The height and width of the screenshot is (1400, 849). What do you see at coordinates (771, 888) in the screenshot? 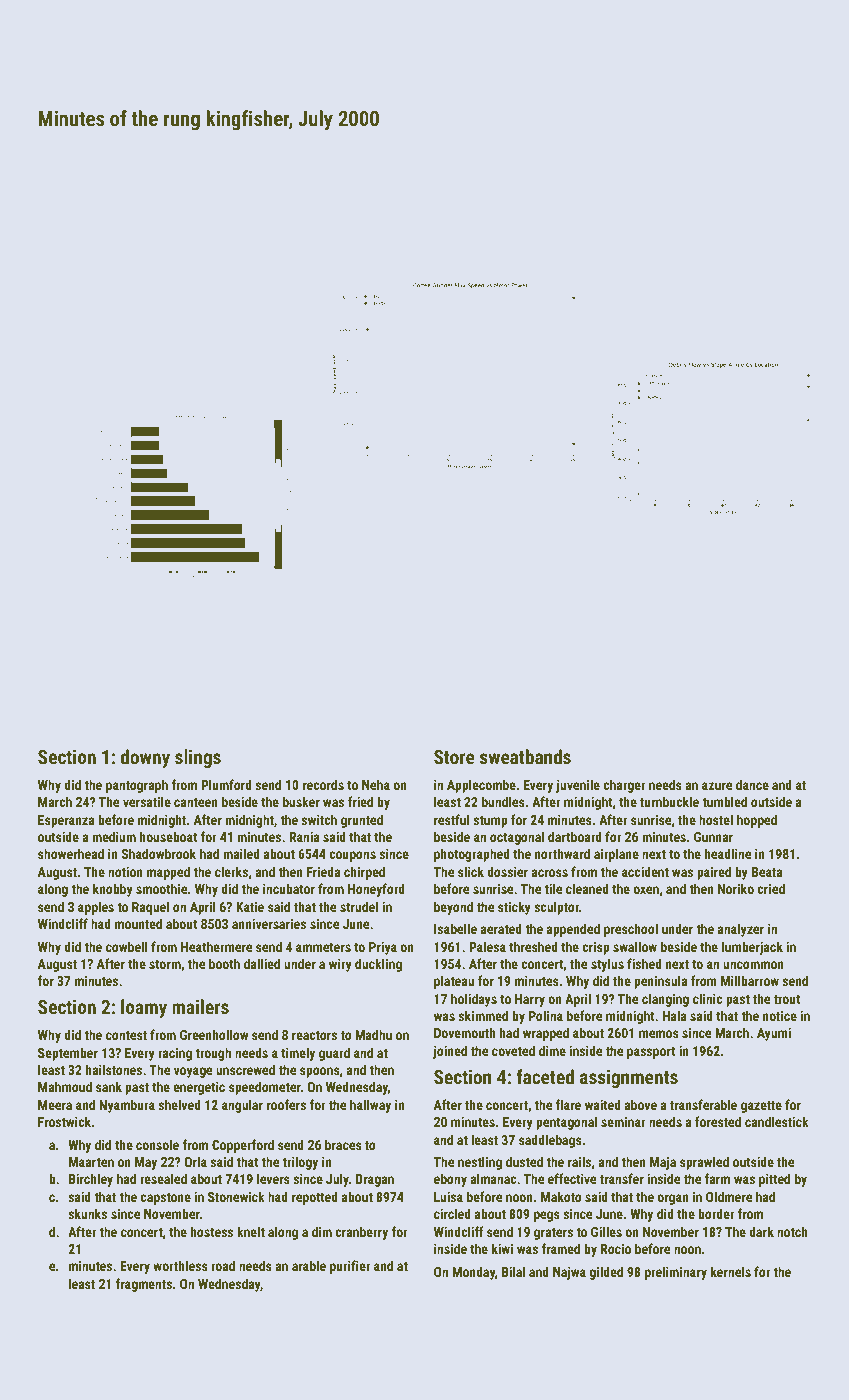
I see `cried` at bounding box center [771, 888].
